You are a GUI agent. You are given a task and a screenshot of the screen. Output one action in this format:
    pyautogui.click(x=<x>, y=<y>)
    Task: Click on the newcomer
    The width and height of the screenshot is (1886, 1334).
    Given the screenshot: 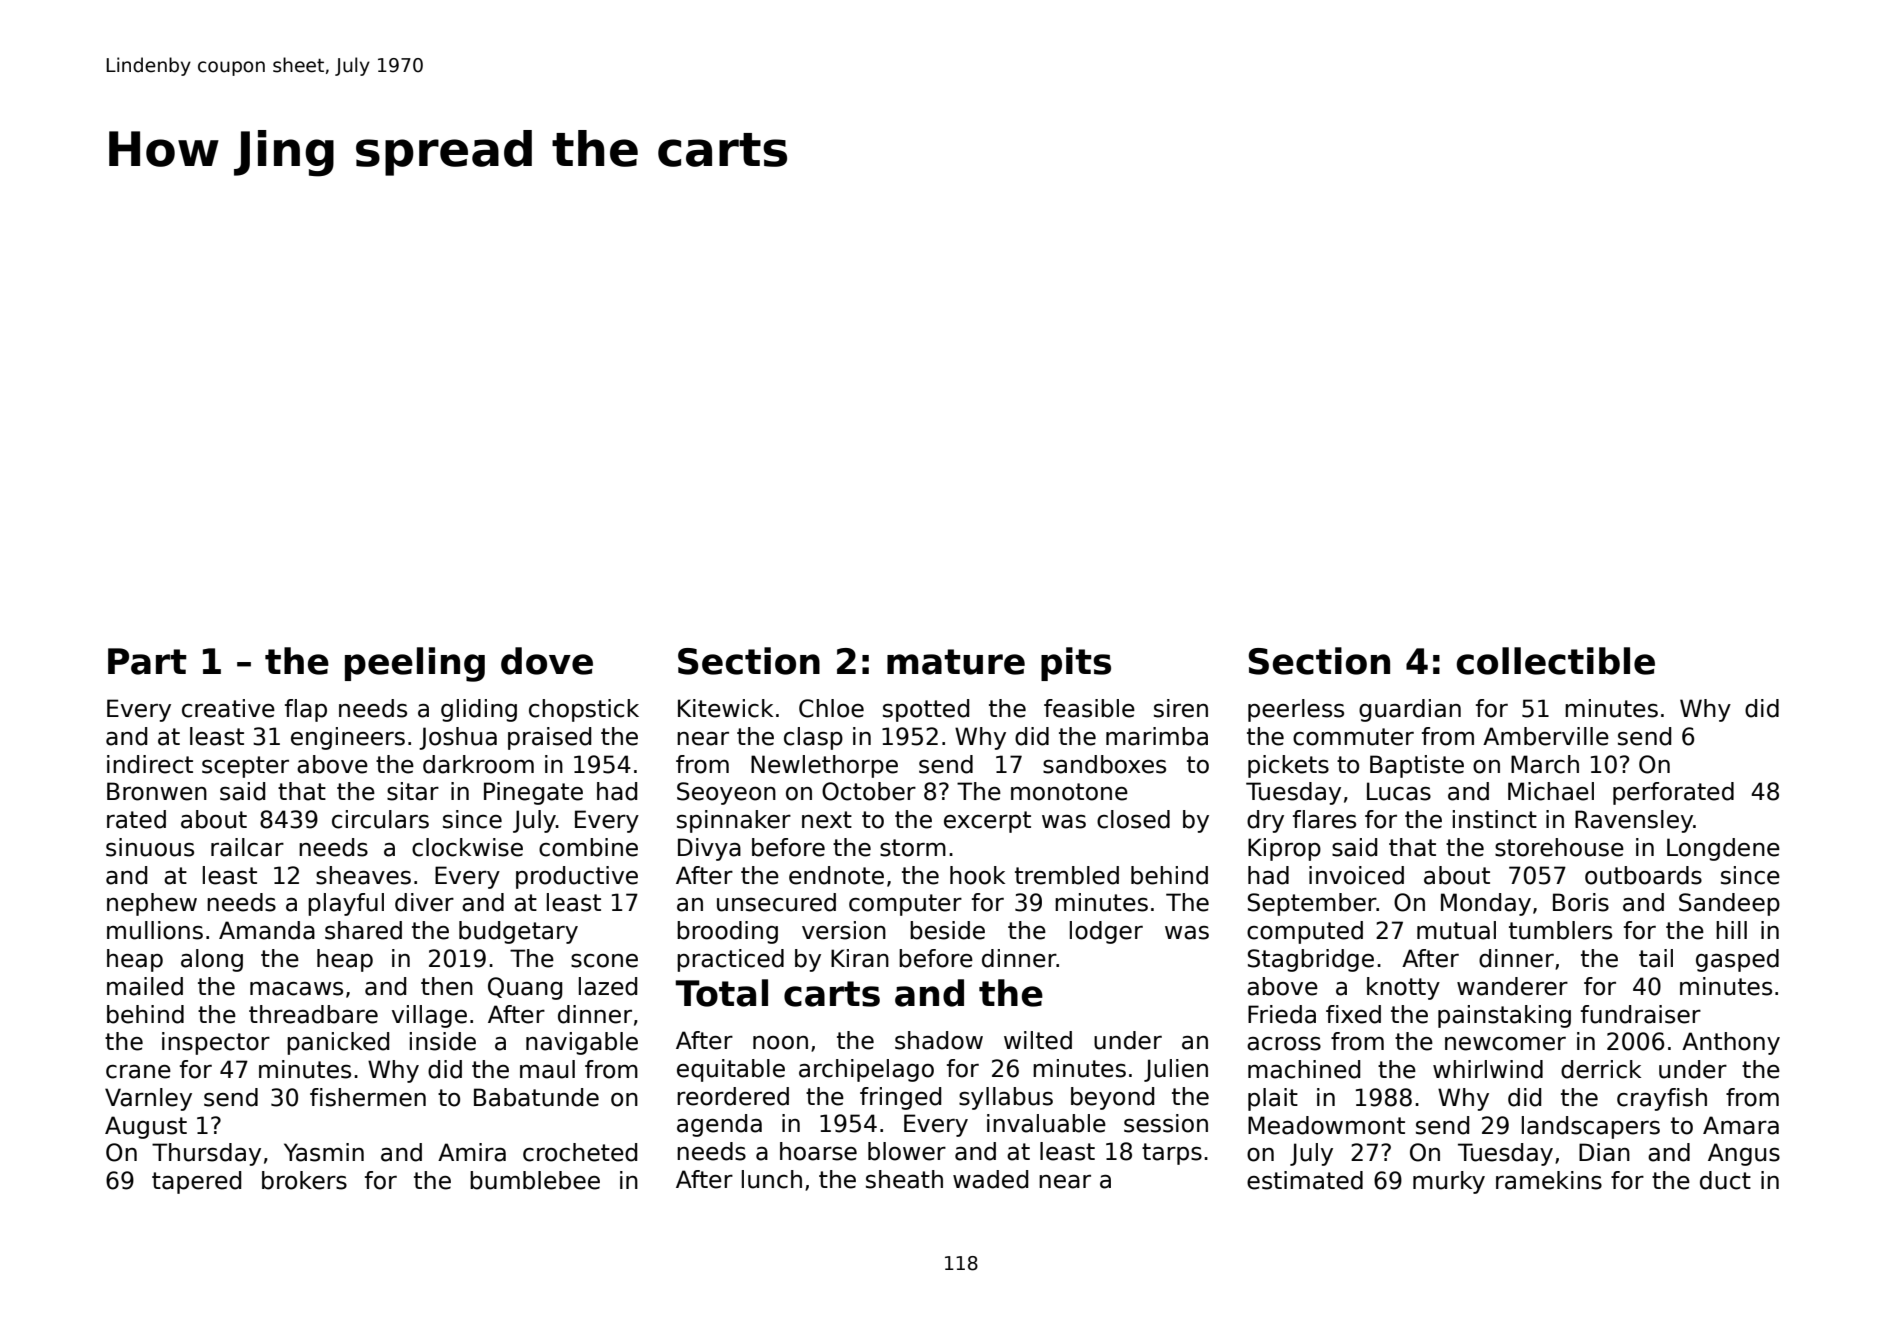 What is the action you would take?
    pyautogui.click(x=1505, y=1043)
